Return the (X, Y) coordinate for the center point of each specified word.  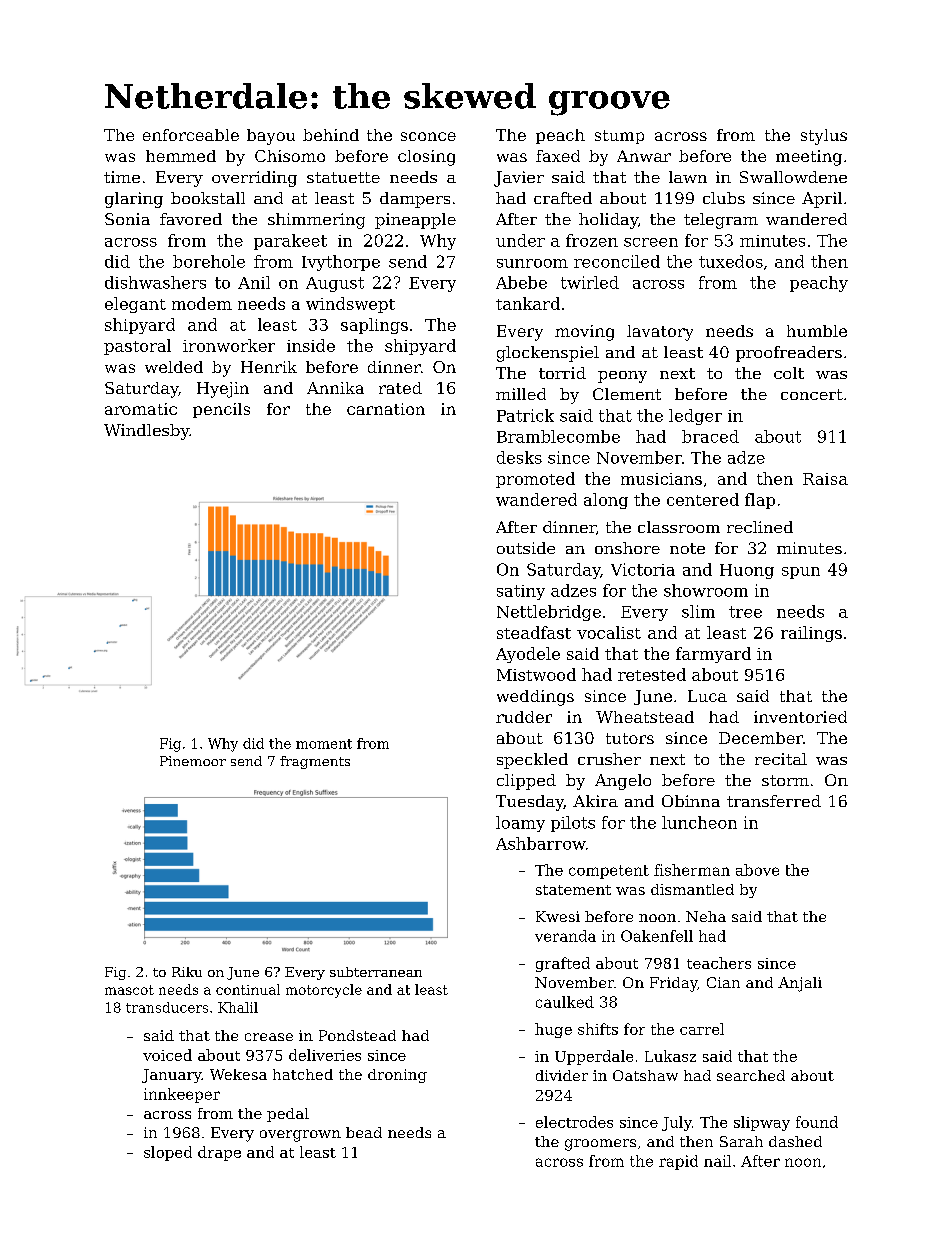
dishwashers (155, 282)
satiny (521, 592)
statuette (343, 177)
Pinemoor (193, 761)
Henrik (269, 367)
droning (397, 1076)
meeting (809, 158)
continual (248, 989)
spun (801, 573)
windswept (350, 305)
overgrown (300, 1136)
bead (364, 1132)
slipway (762, 1123)
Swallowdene (793, 177)
